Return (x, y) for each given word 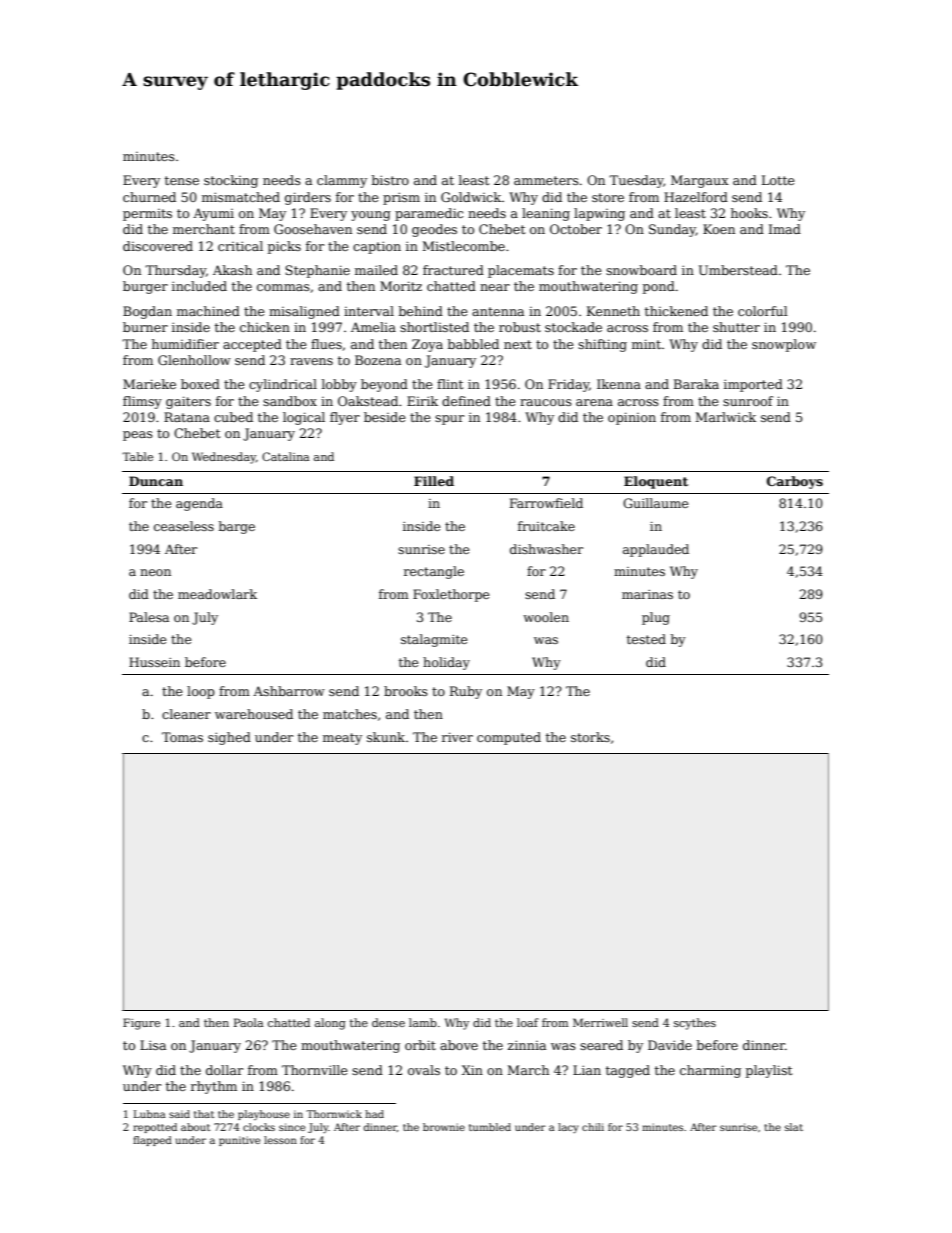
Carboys (795, 482)
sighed (229, 738)
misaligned (304, 312)
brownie (444, 1127)
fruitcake (546, 526)
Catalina (285, 456)
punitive (239, 1141)
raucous (546, 402)
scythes (695, 1024)
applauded (656, 550)
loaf (528, 1022)
